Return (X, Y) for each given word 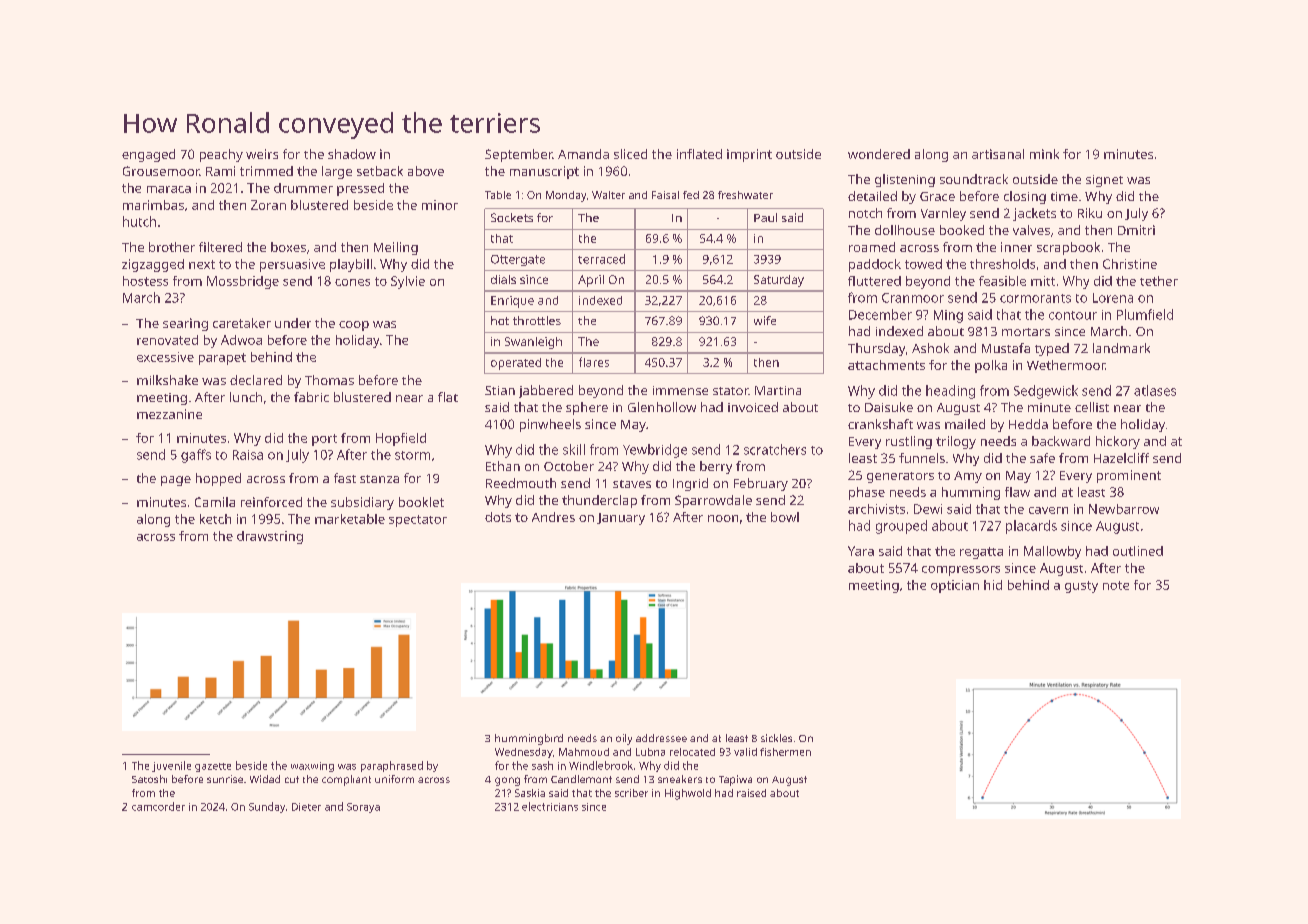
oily (624, 739)
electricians (550, 806)
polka (991, 366)
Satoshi (149, 779)
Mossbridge (243, 282)
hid (993, 585)
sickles (776, 738)
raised (751, 793)
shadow (352, 154)
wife (765, 320)
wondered (879, 154)
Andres (553, 517)
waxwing (312, 767)
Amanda (583, 154)
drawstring (270, 537)
